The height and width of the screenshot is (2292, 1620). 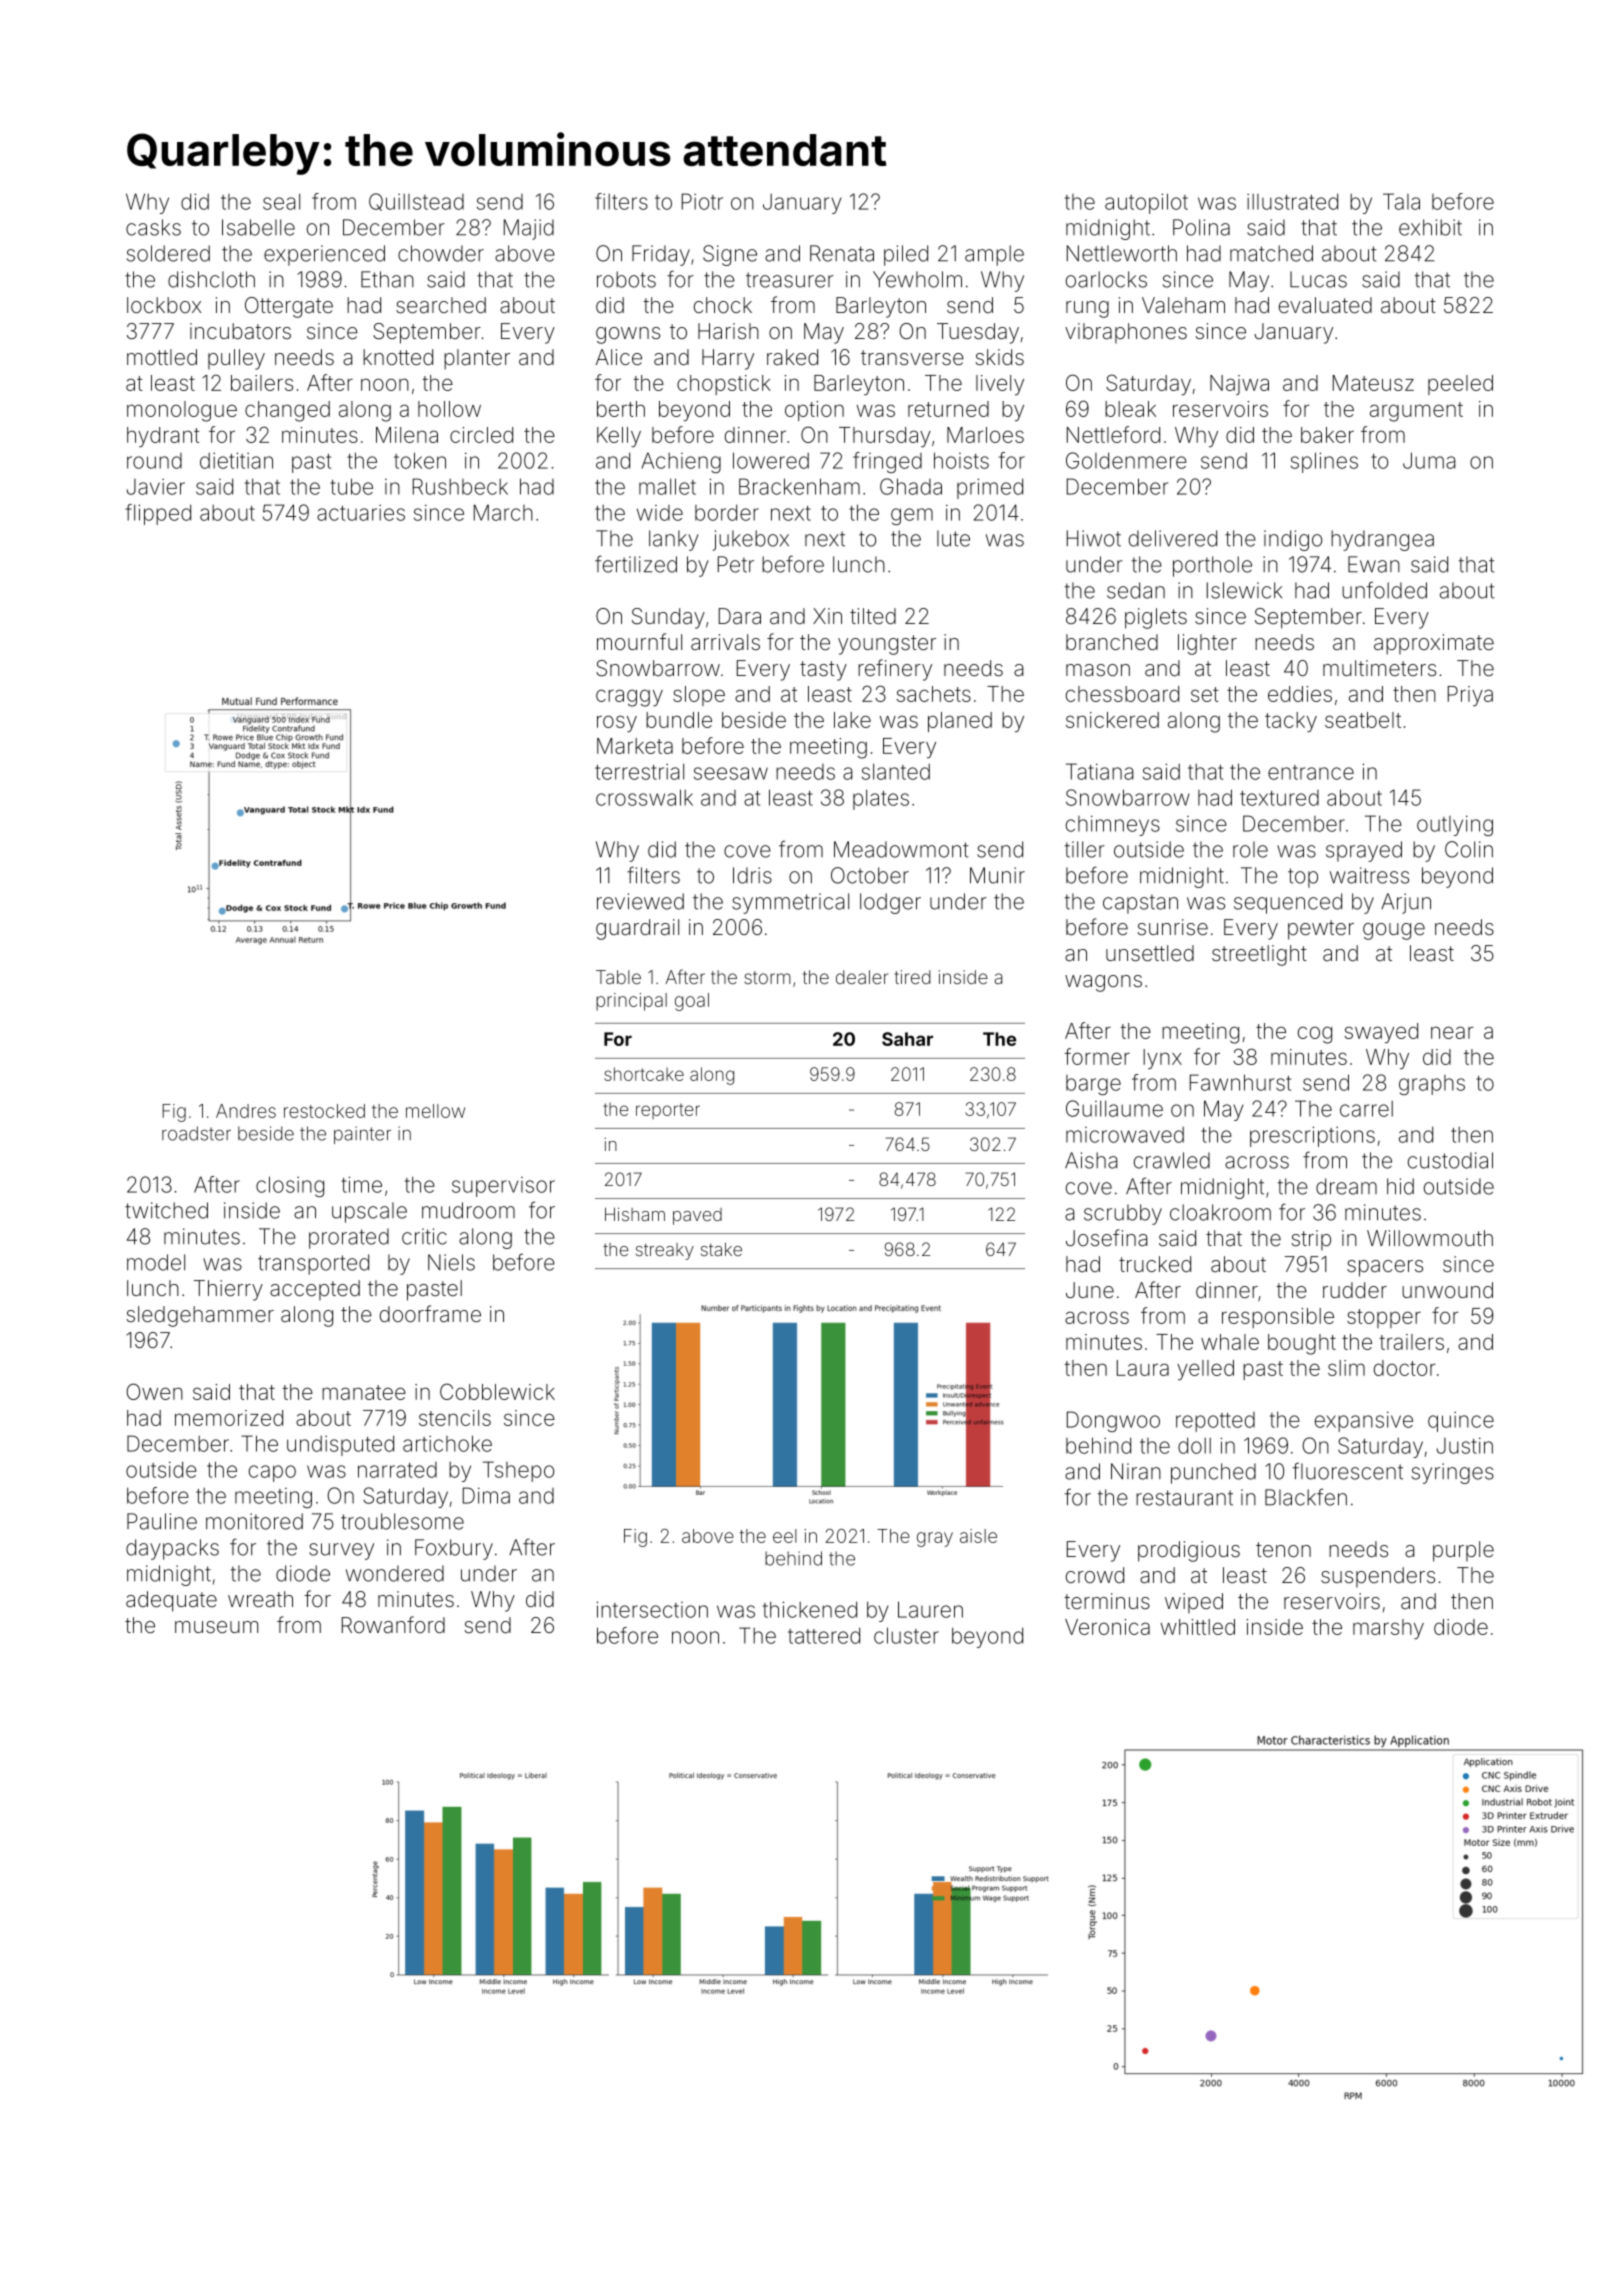 What do you see at coordinates (1259, 955) in the screenshot?
I see `streetlight` at bounding box center [1259, 955].
